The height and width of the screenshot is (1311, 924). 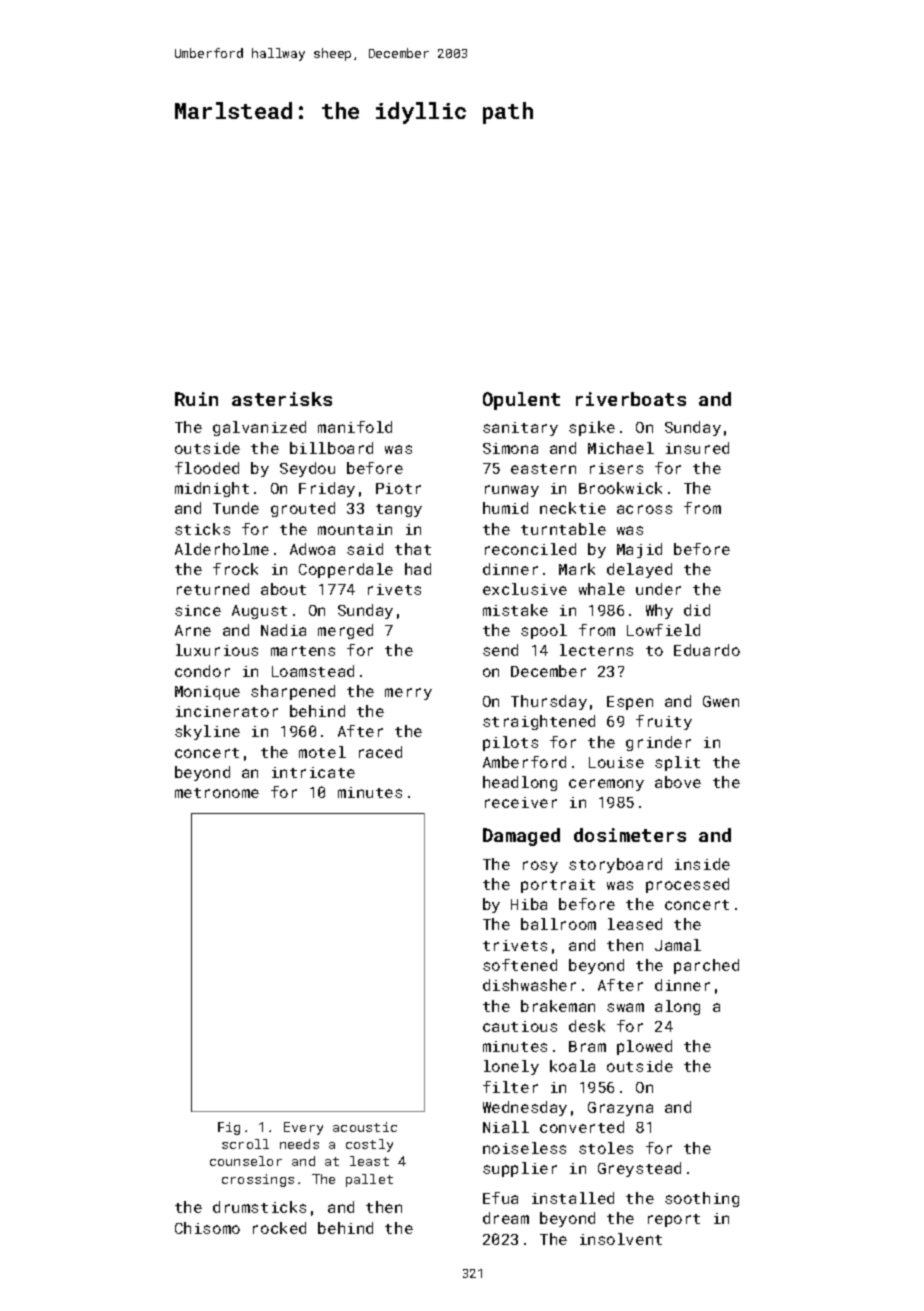 What do you see at coordinates (506, 1218) in the screenshot?
I see `dream` at bounding box center [506, 1218].
